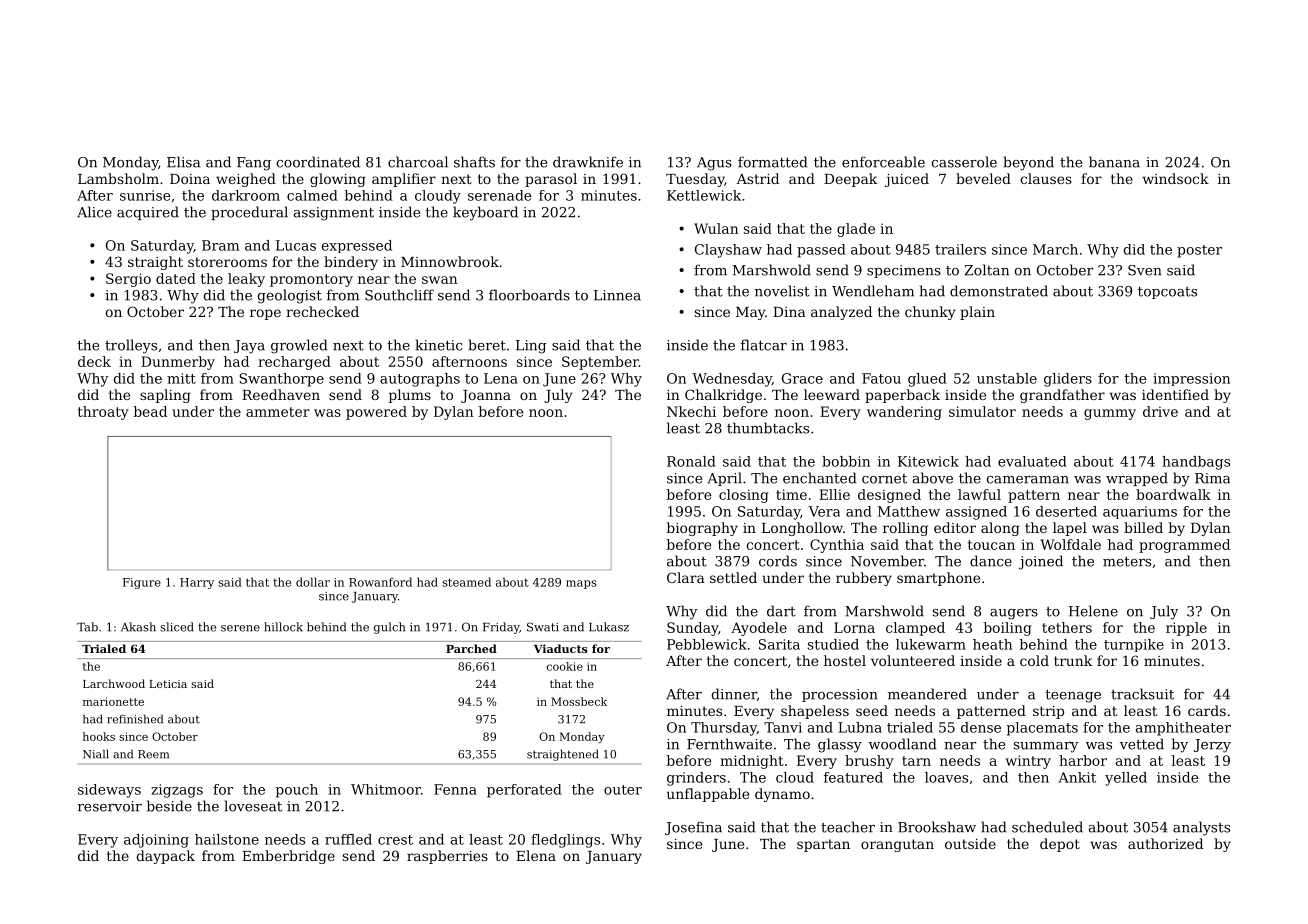  What do you see at coordinates (1060, 845) in the screenshot?
I see `depot` at bounding box center [1060, 845].
